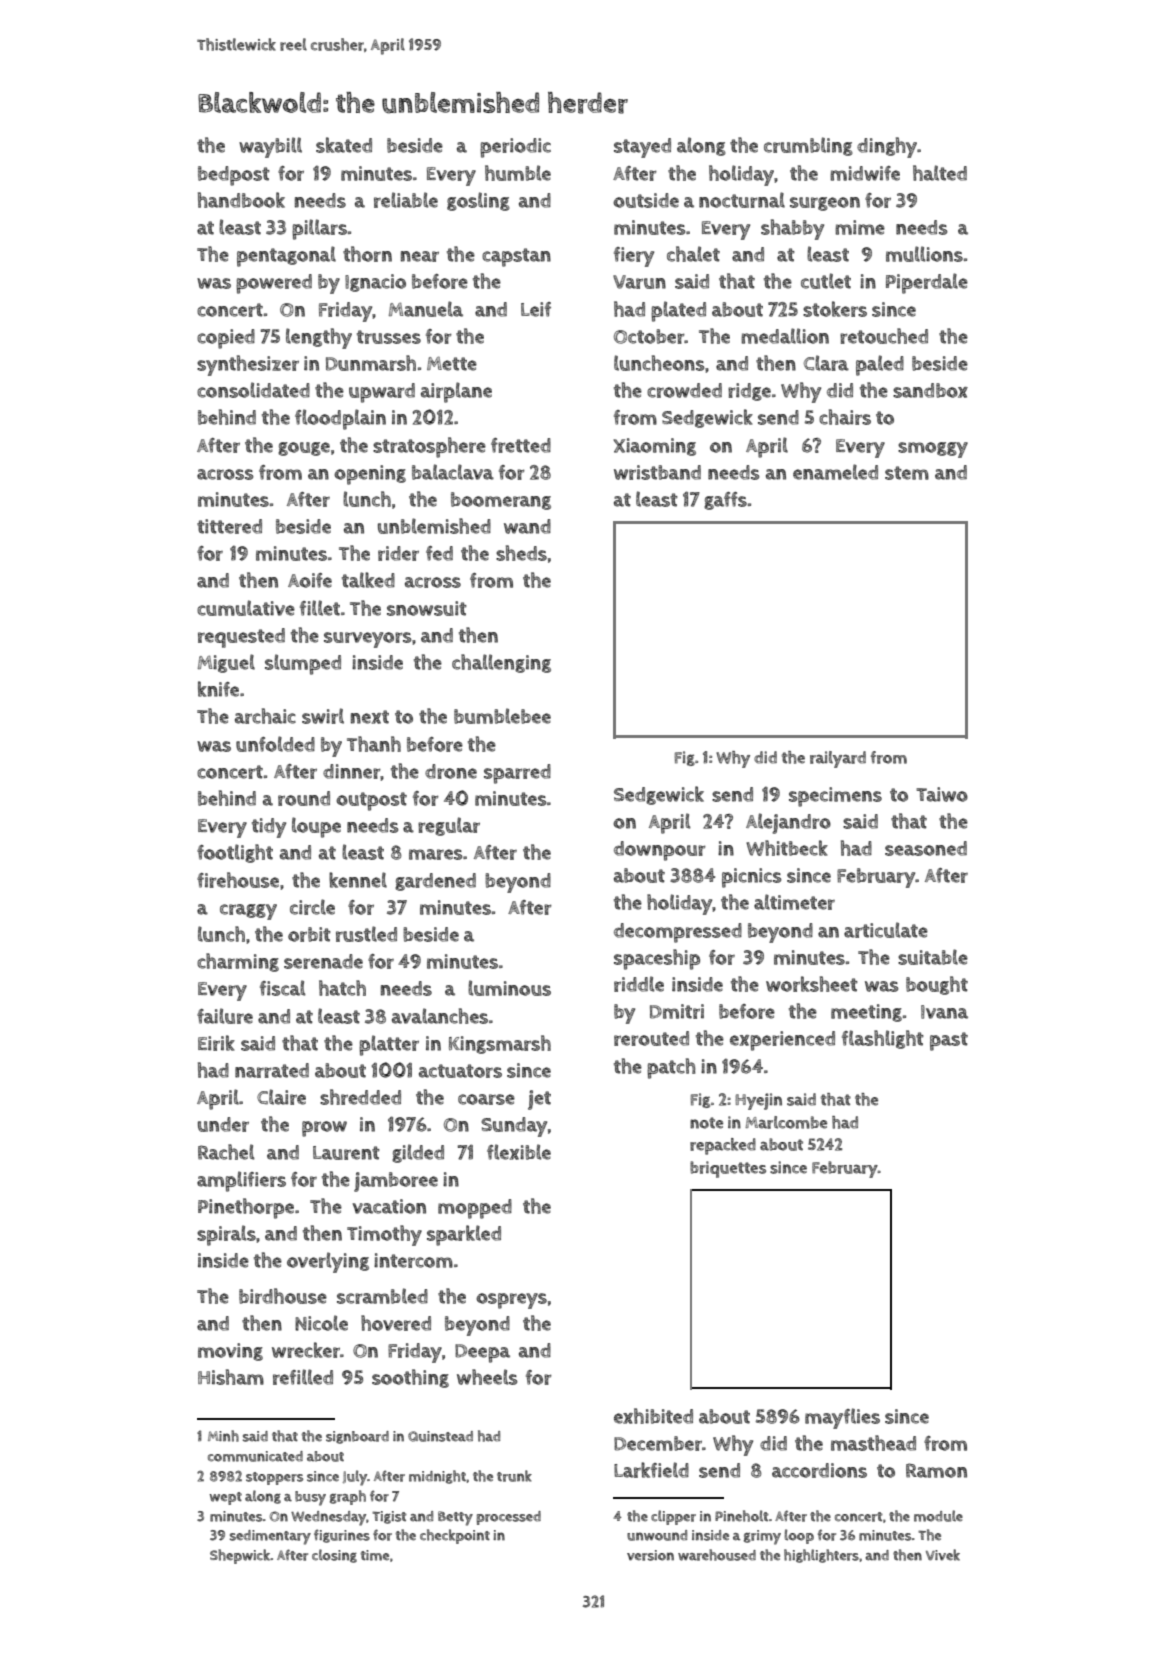 The width and height of the screenshot is (1165, 1654). I want to click on moving, so click(230, 1352).
